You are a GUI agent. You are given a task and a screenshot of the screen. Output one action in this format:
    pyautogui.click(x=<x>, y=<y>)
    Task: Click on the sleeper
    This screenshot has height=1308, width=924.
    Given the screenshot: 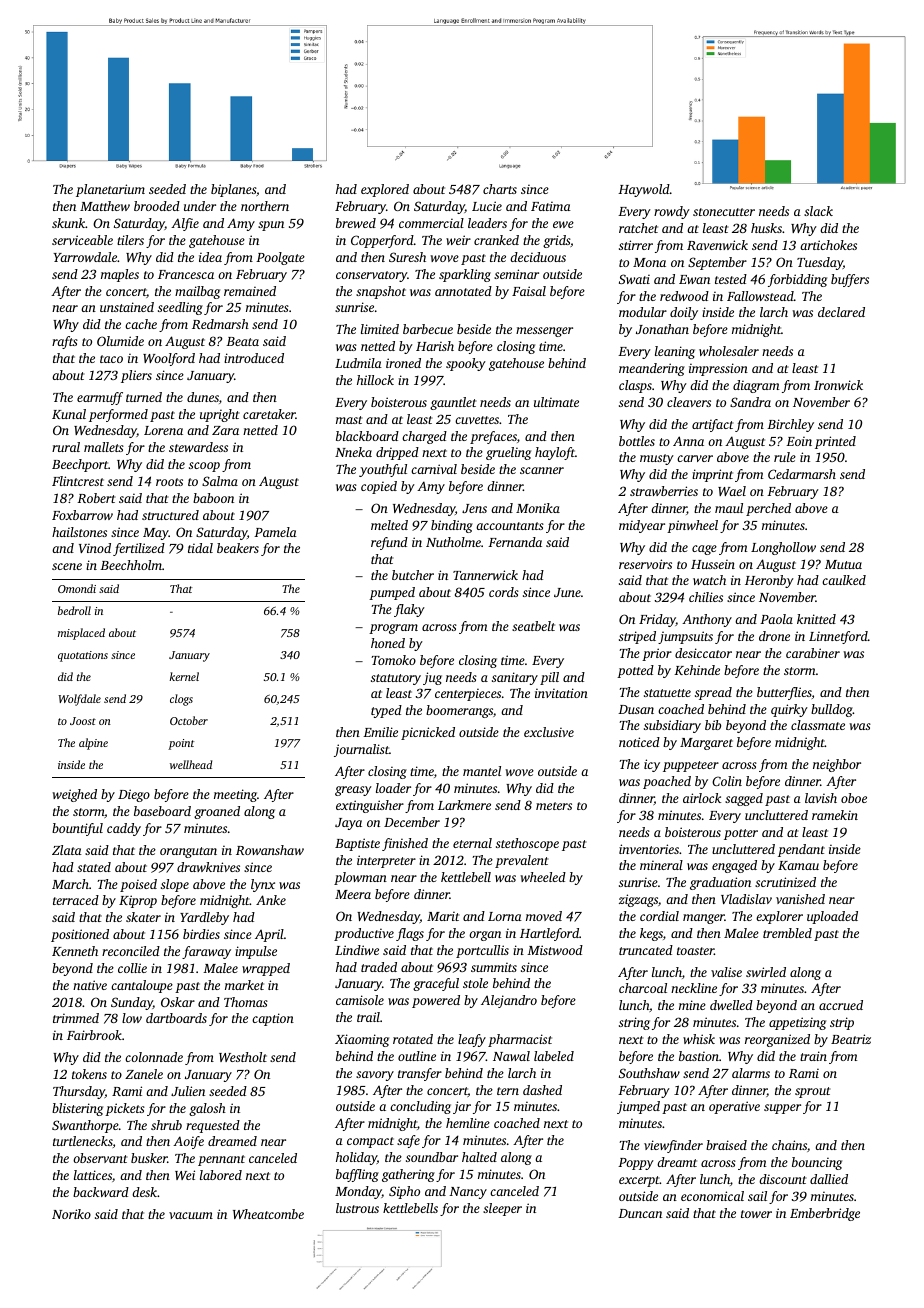 What is the action you would take?
    pyautogui.click(x=502, y=1209)
